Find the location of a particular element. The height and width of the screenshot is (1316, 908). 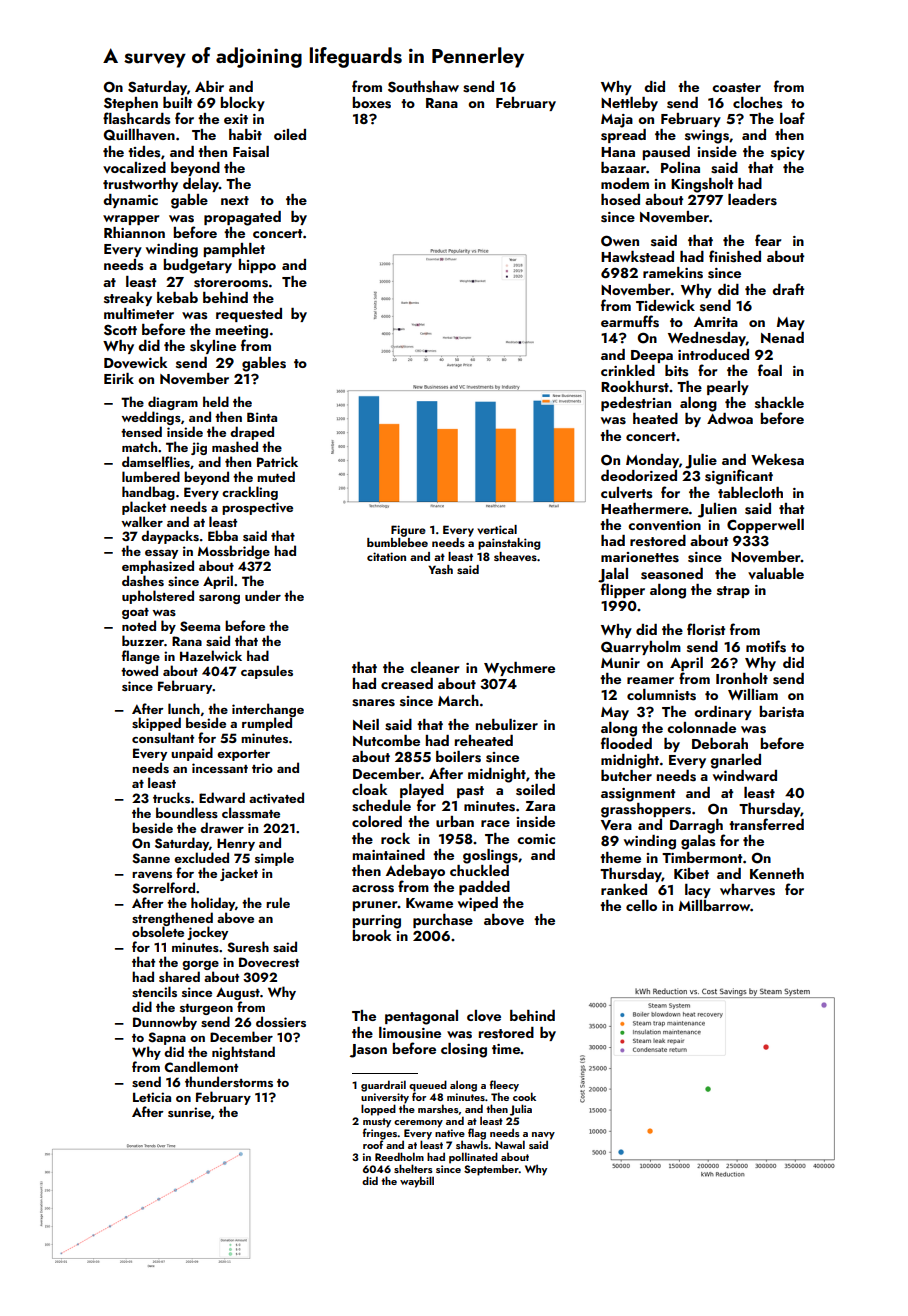

Owen is located at coordinates (620, 241).
